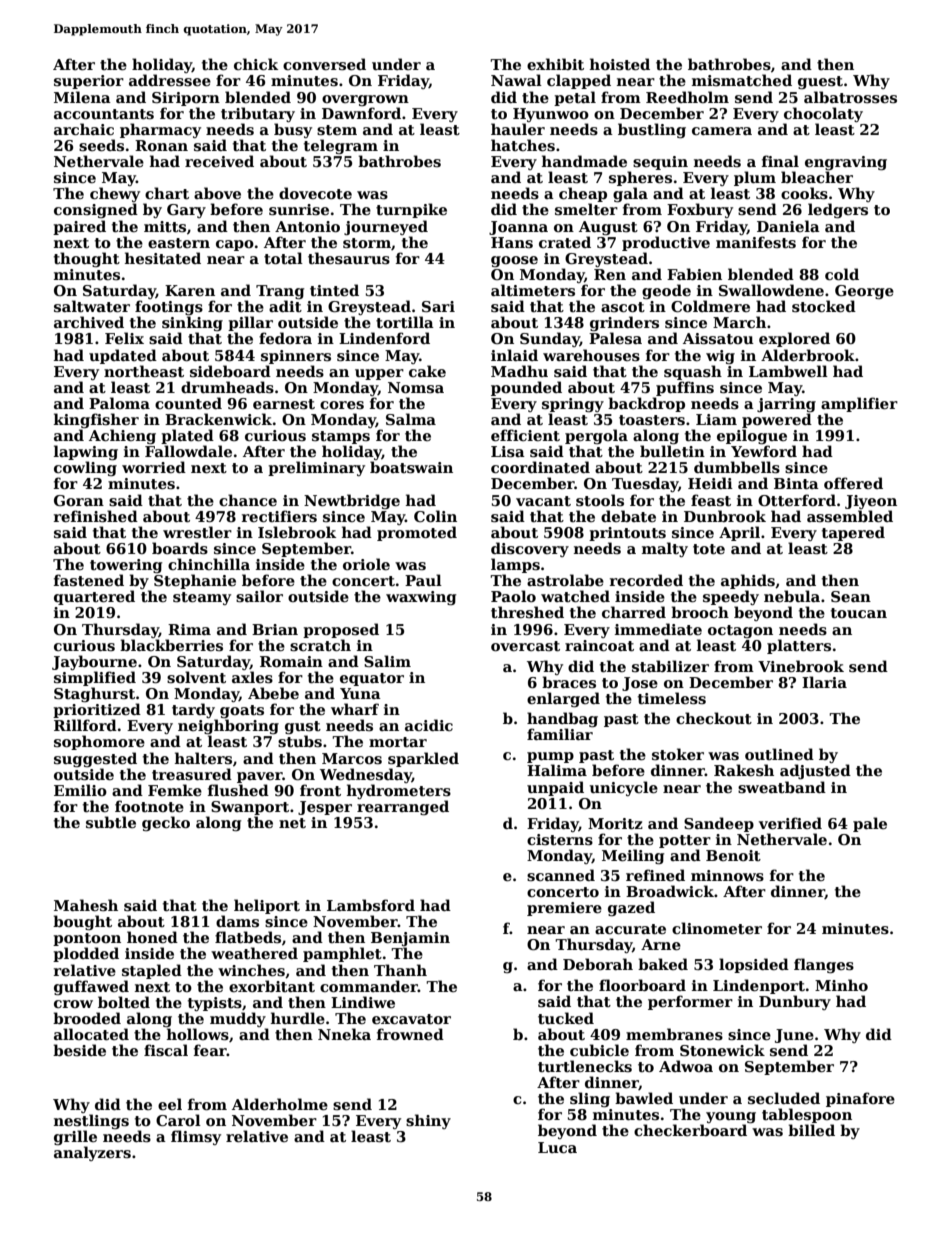  What do you see at coordinates (782, 787) in the document?
I see `sweatband` at bounding box center [782, 787].
